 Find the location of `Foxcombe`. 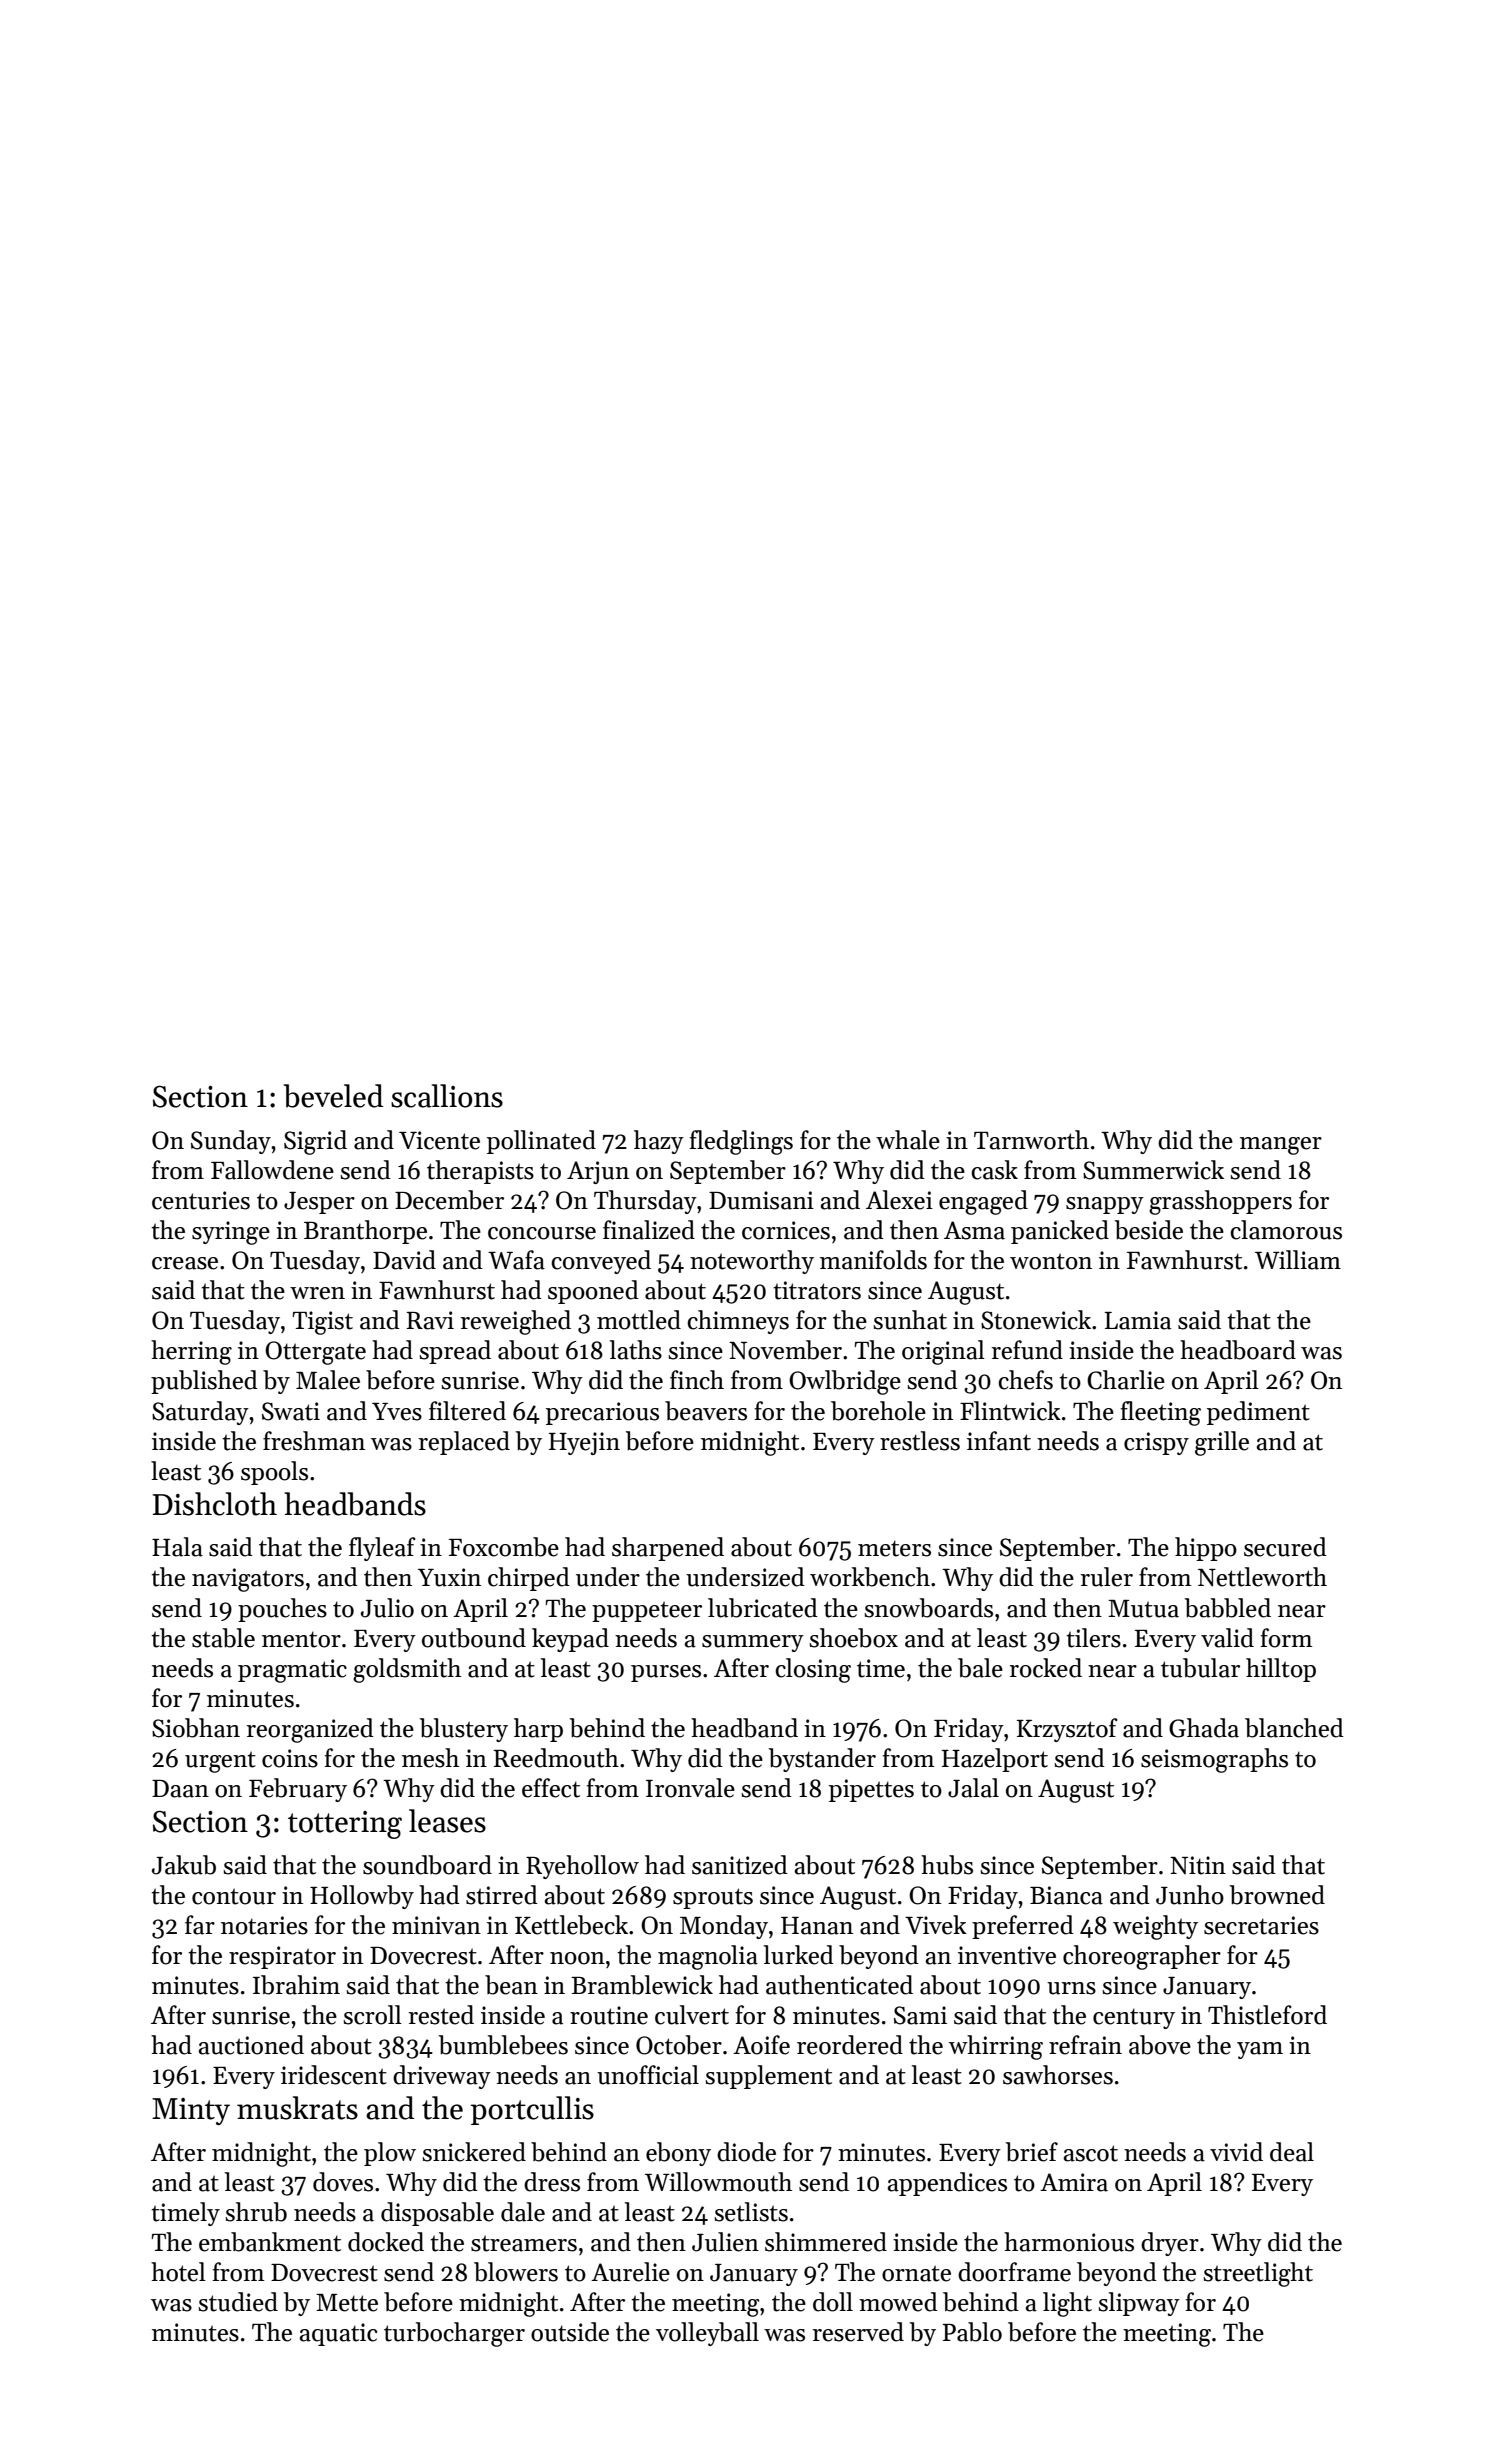

Foxcombe is located at coordinates (504, 1547).
